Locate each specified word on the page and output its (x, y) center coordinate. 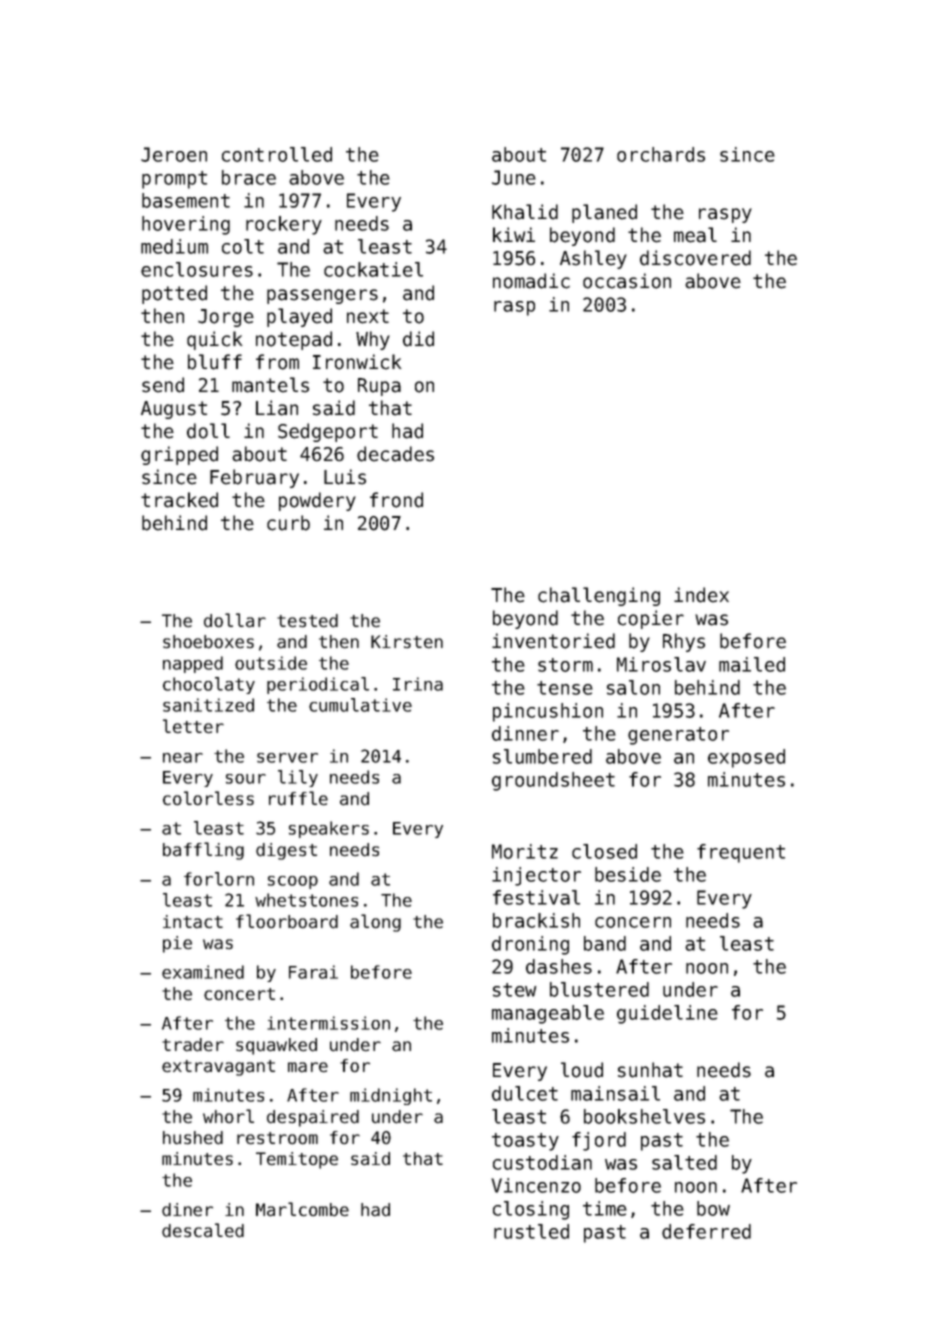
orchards (661, 154)
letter (193, 726)
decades (395, 454)
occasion (627, 281)
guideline (667, 1014)
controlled (277, 154)
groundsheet (553, 781)
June (514, 177)
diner (187, 1210)
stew (514, 990)
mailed (752, 664)
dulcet (525, 1093)
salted (684, 1162)
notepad (294, 340)
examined (203, 972)
